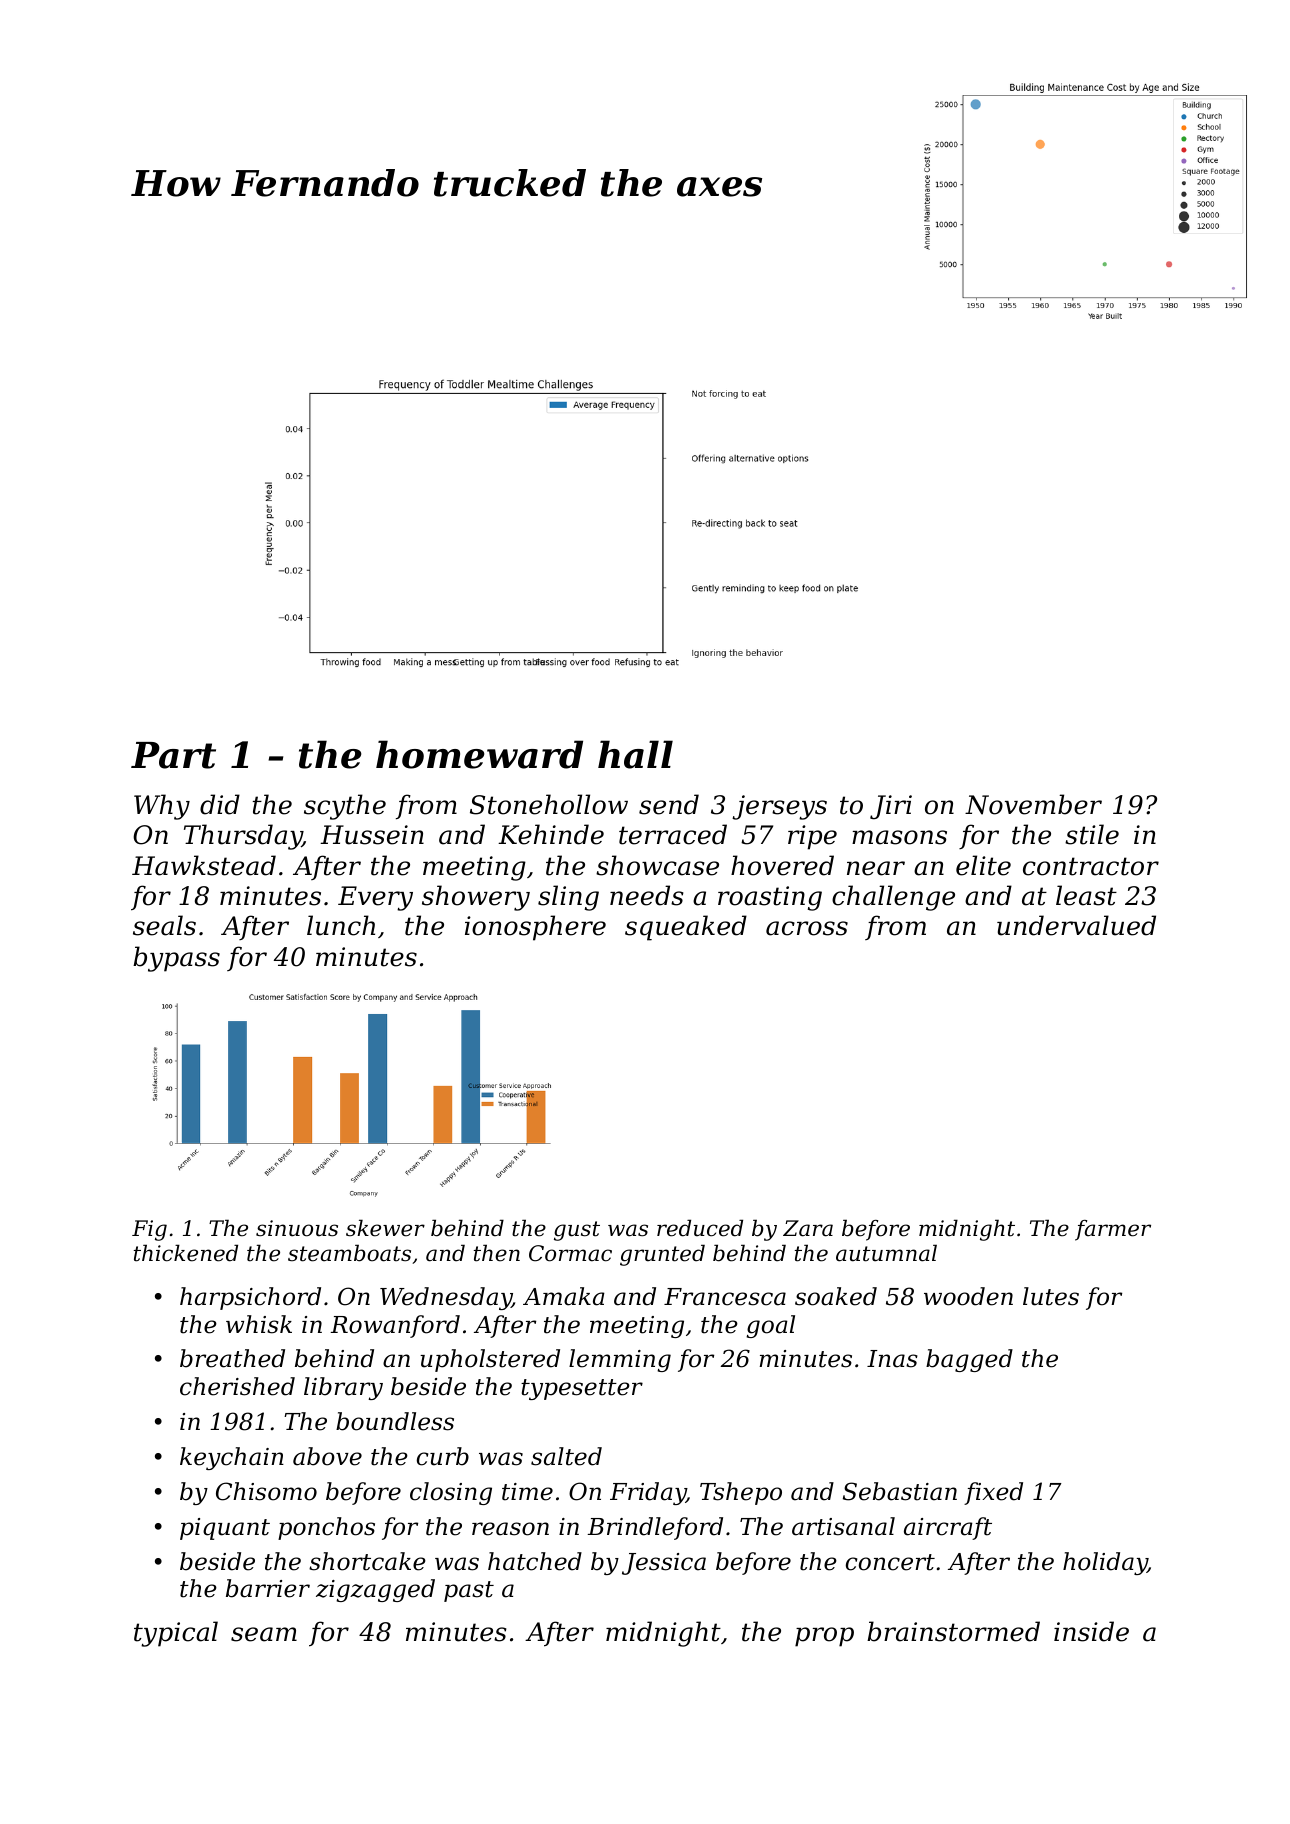 This page has width=1290, height=1824. Describe the element at coordinates (891, 807) in the page. I see `Jiri` at that location.
